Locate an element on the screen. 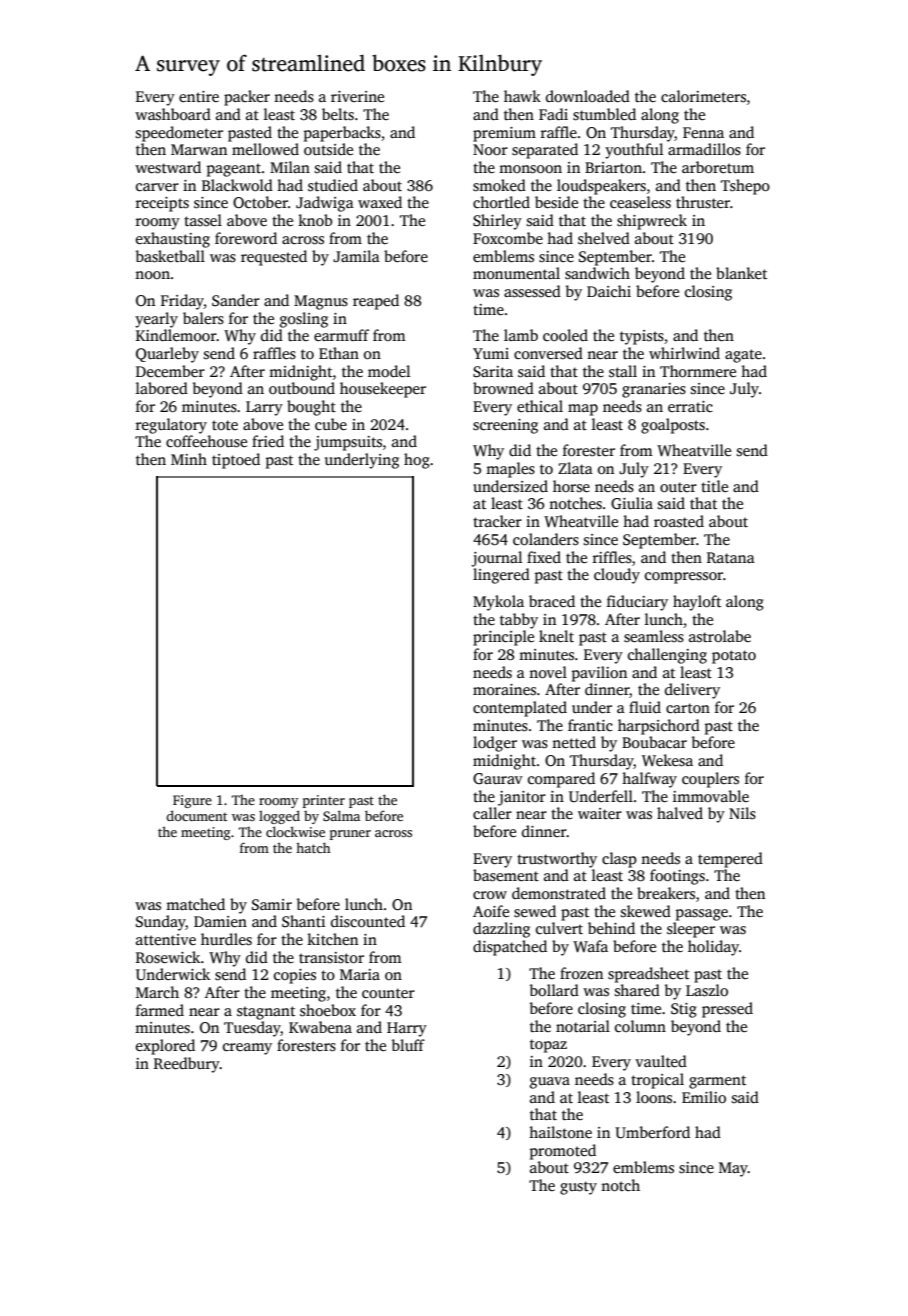 The height and width of the screenshot is (1316, 908). Nils is located at coordinates (742, 813).
